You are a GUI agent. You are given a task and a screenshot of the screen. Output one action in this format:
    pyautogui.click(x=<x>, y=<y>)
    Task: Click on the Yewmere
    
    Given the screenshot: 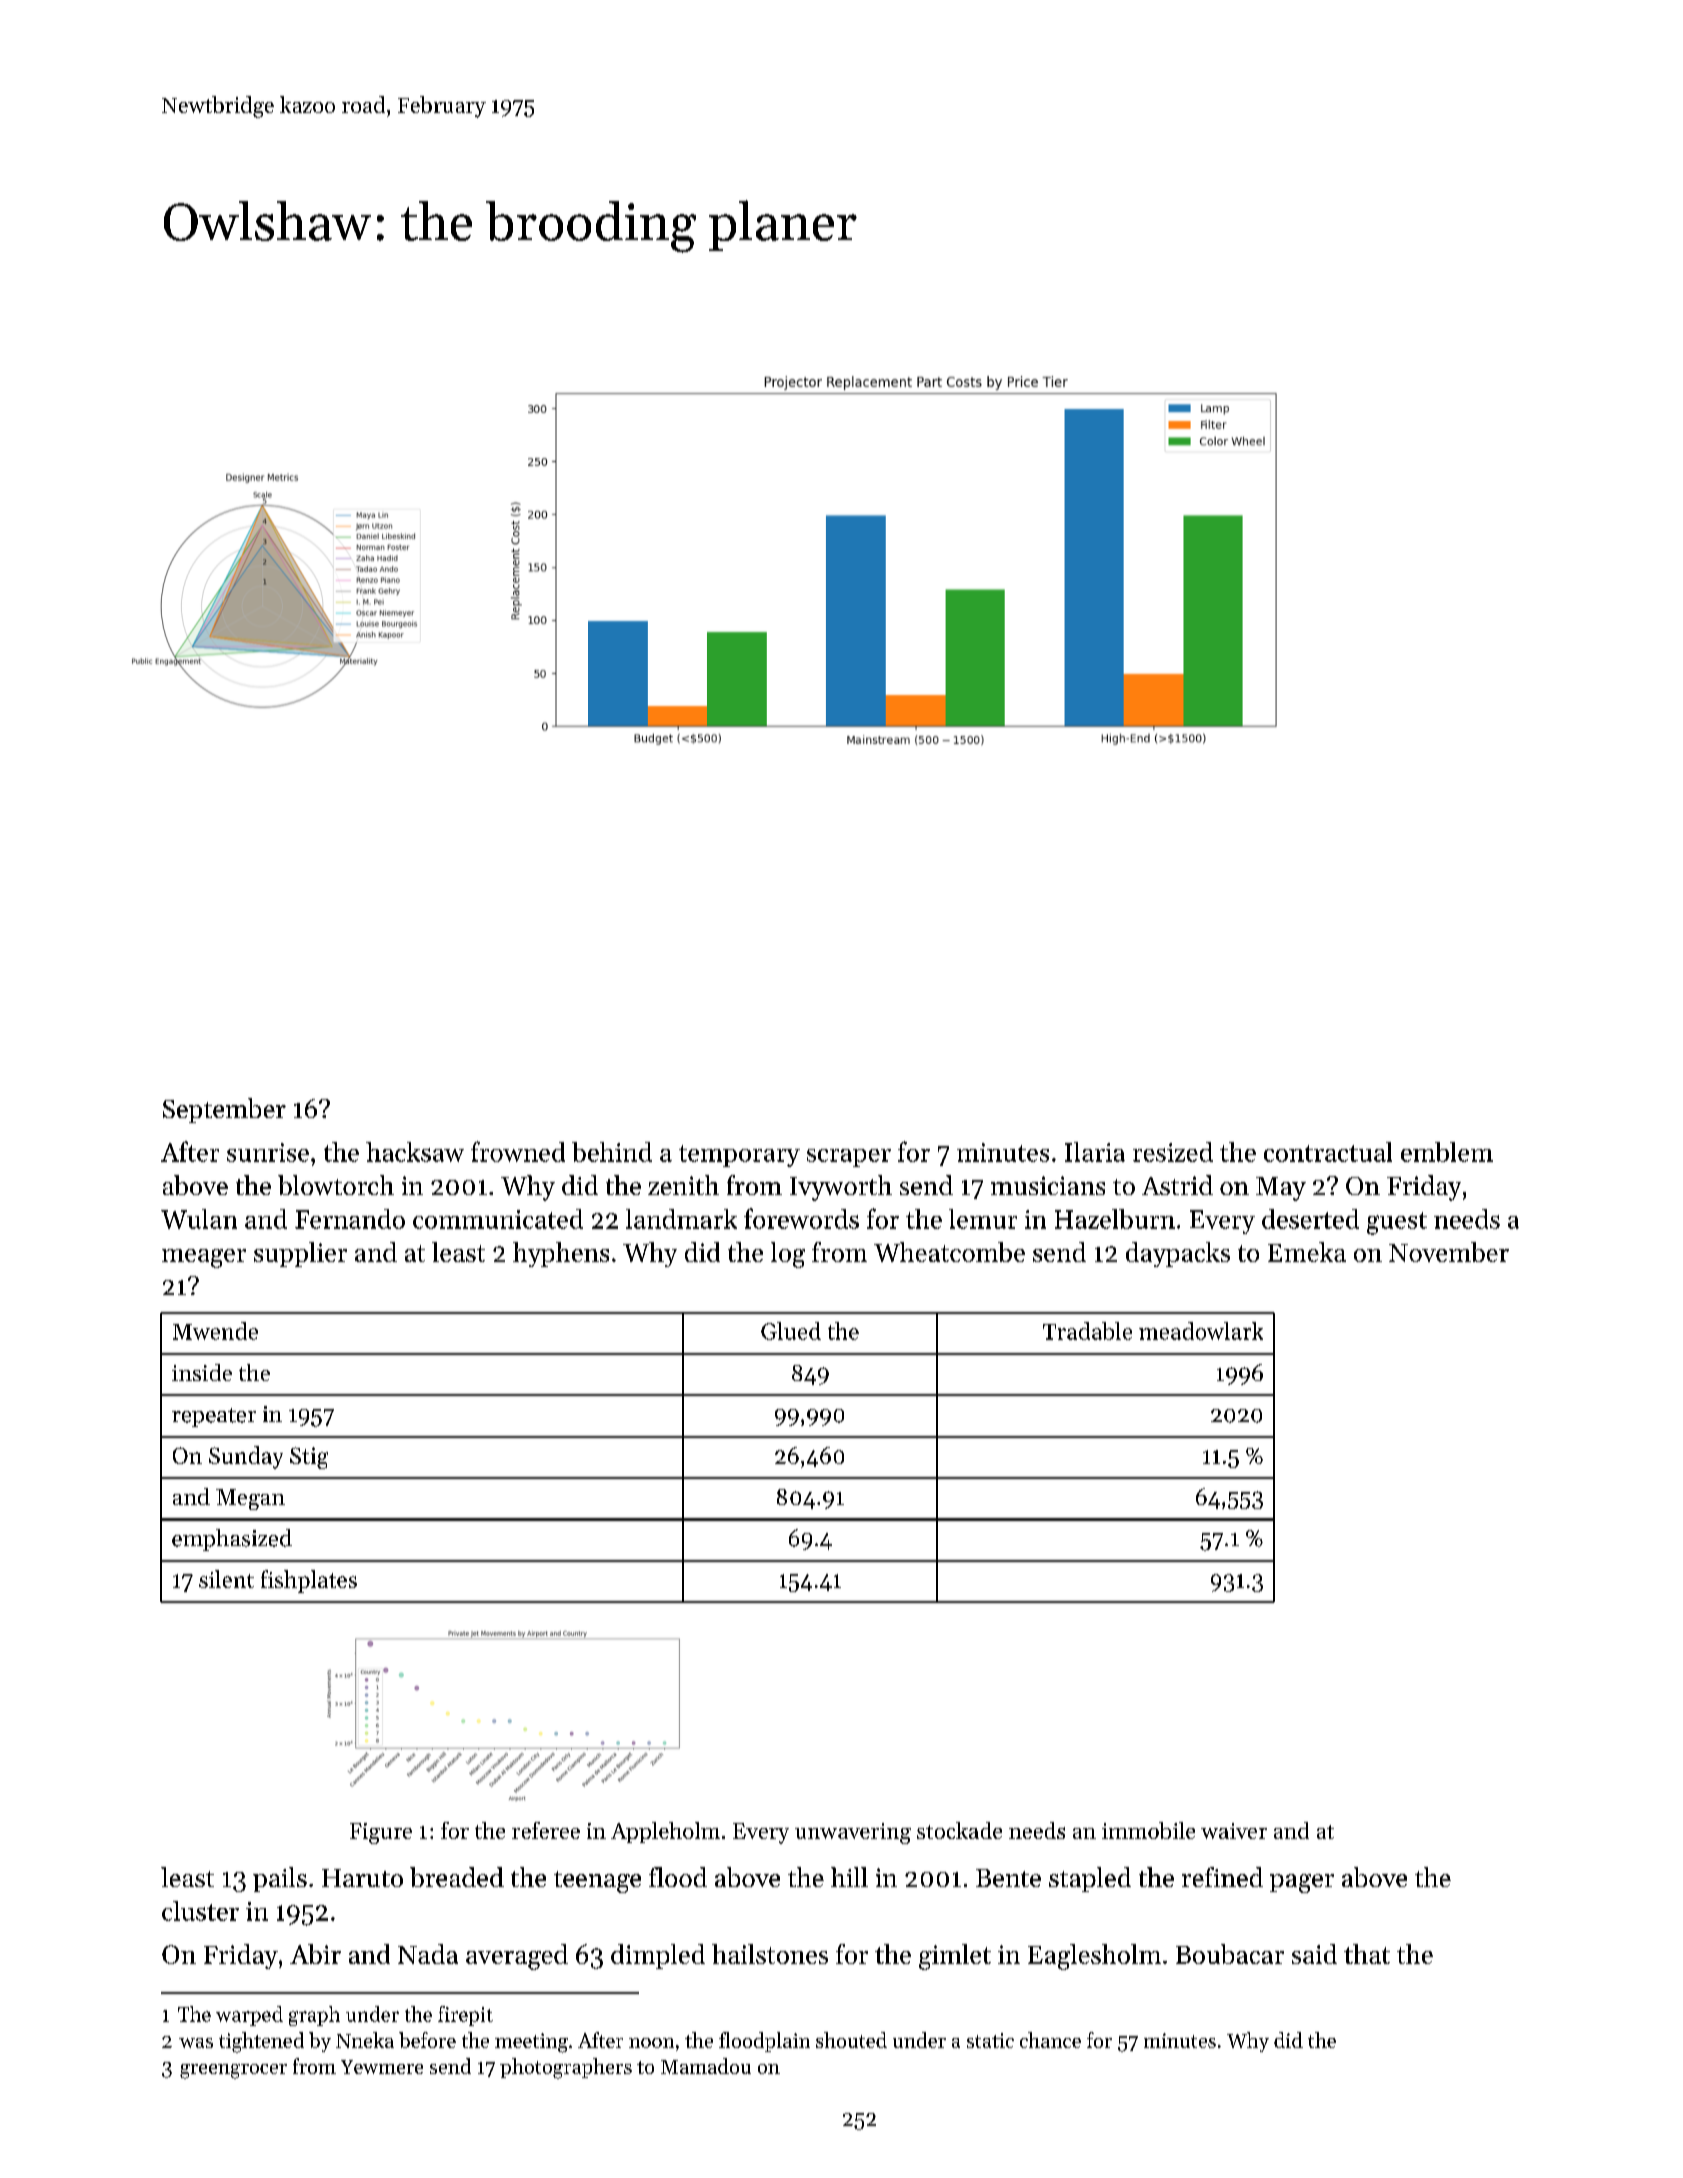 What is the action you would take?
    pyautogui.click(x=382, y=2067)
